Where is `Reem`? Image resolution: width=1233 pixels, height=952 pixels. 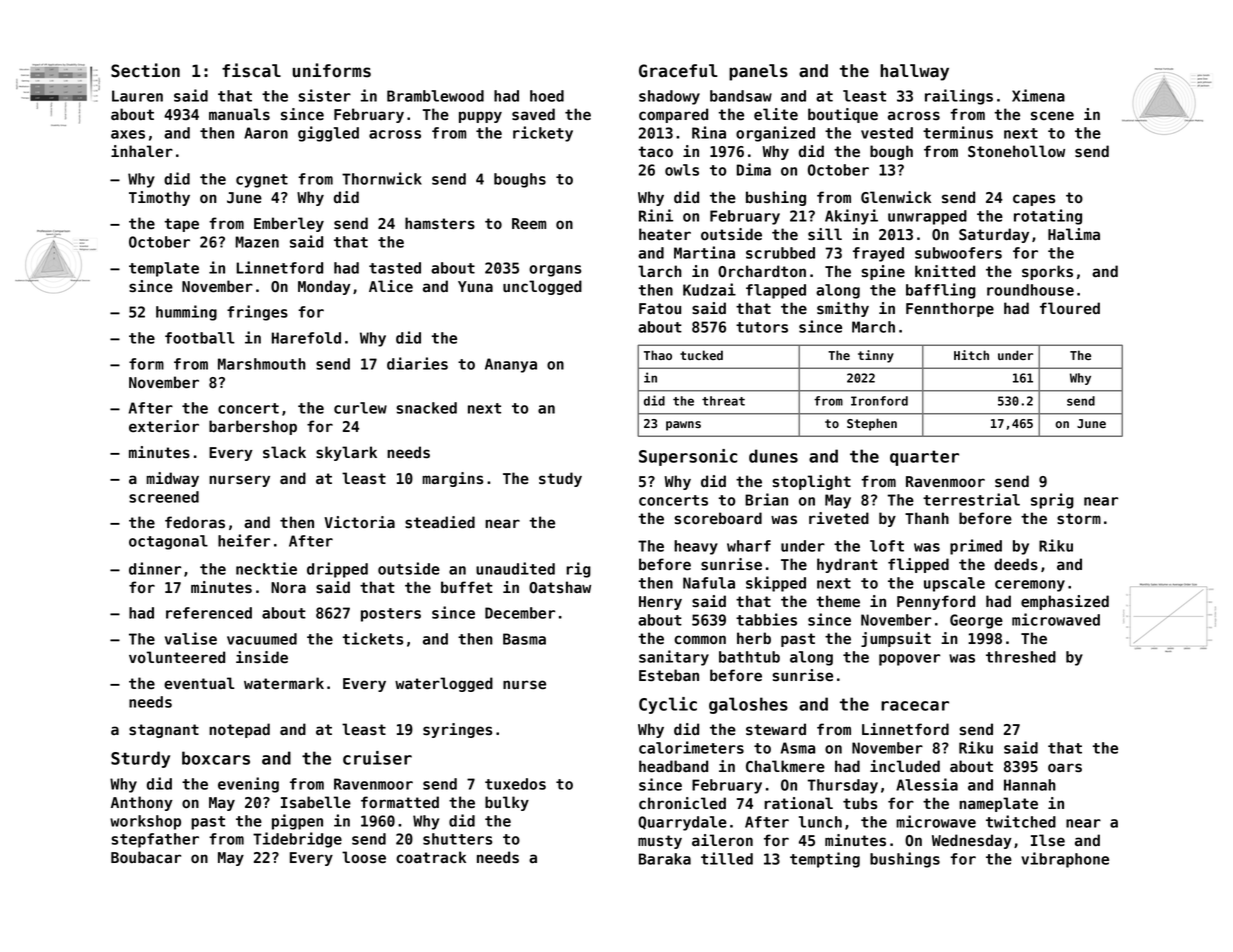
Reem is located at coordinates (529, 224).
